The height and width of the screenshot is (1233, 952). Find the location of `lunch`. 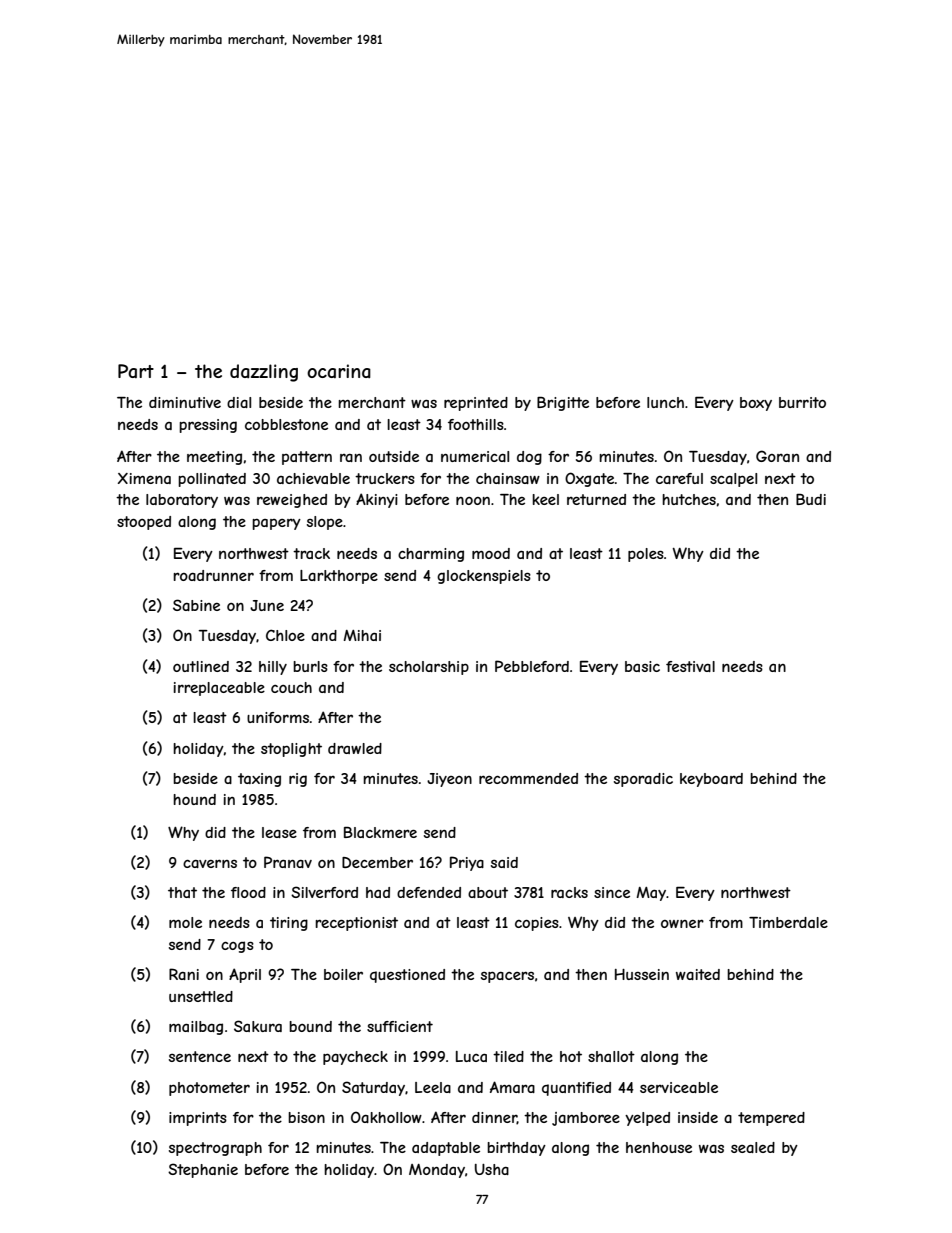

lunch is located at coordinates (665, 402).
